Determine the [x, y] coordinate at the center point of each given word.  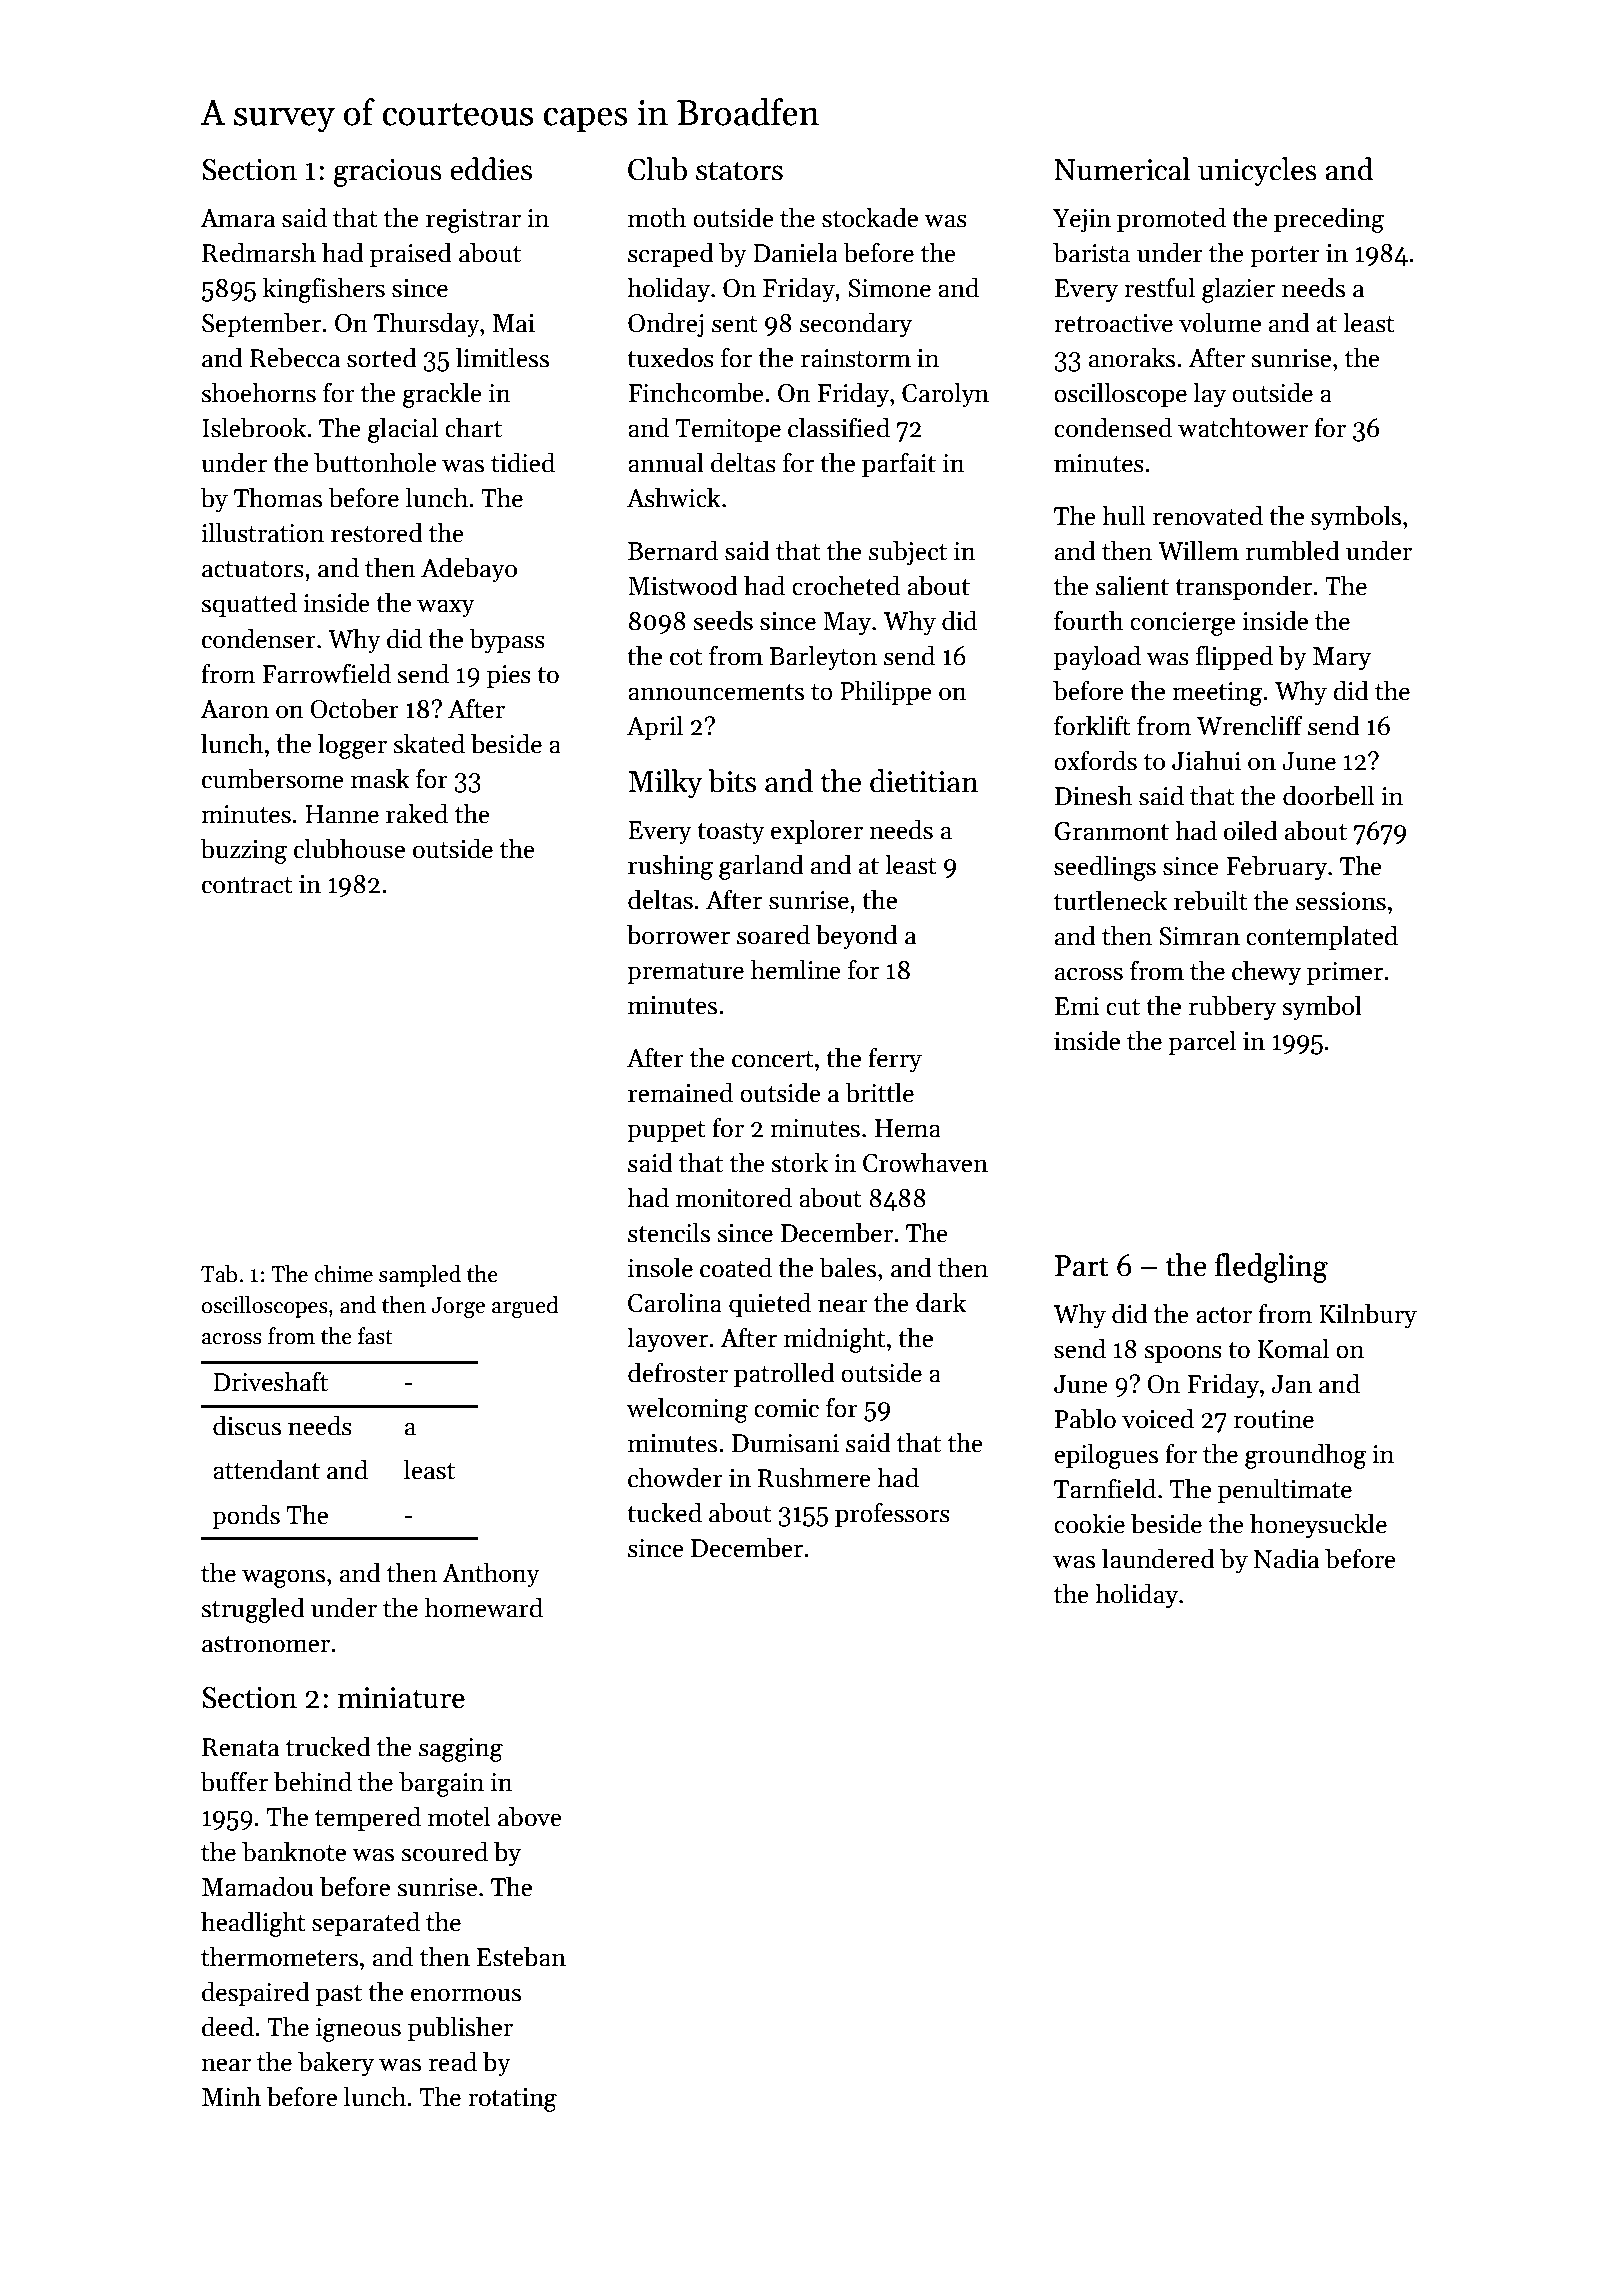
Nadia [1286, 1558]
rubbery [1232, 1008]
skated [429, 743]
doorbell [1328, 795]
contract [247, 885]
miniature [401, 1698]
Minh [231, 2096]
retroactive [1113, 323]
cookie [1089, 1523]
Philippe [886, 692]
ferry [895, 1060]
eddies [491, 169]
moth [657, 217]
